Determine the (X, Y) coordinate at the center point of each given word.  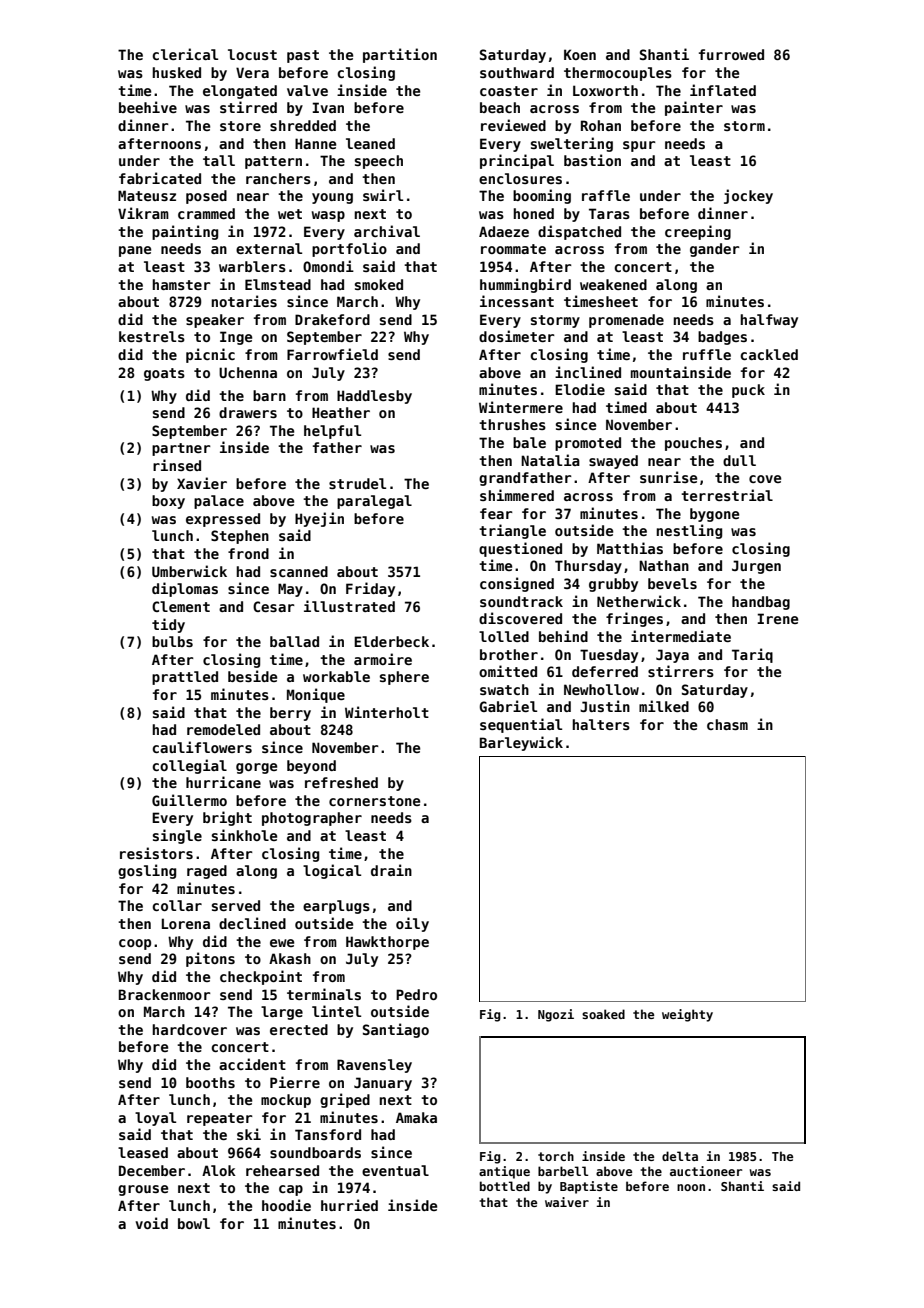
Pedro (416, 994)
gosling (147, 871)
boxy (168, 502)
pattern (273, 162)
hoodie (286, 1205)
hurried (349, 1205)
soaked (603, 1014)
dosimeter (517, 336)
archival (387, 231)
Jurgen (756, 567)
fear (496, 513)
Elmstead (278, 284)
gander (715, 250)
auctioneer (706, 1171)
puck (748, 391)
